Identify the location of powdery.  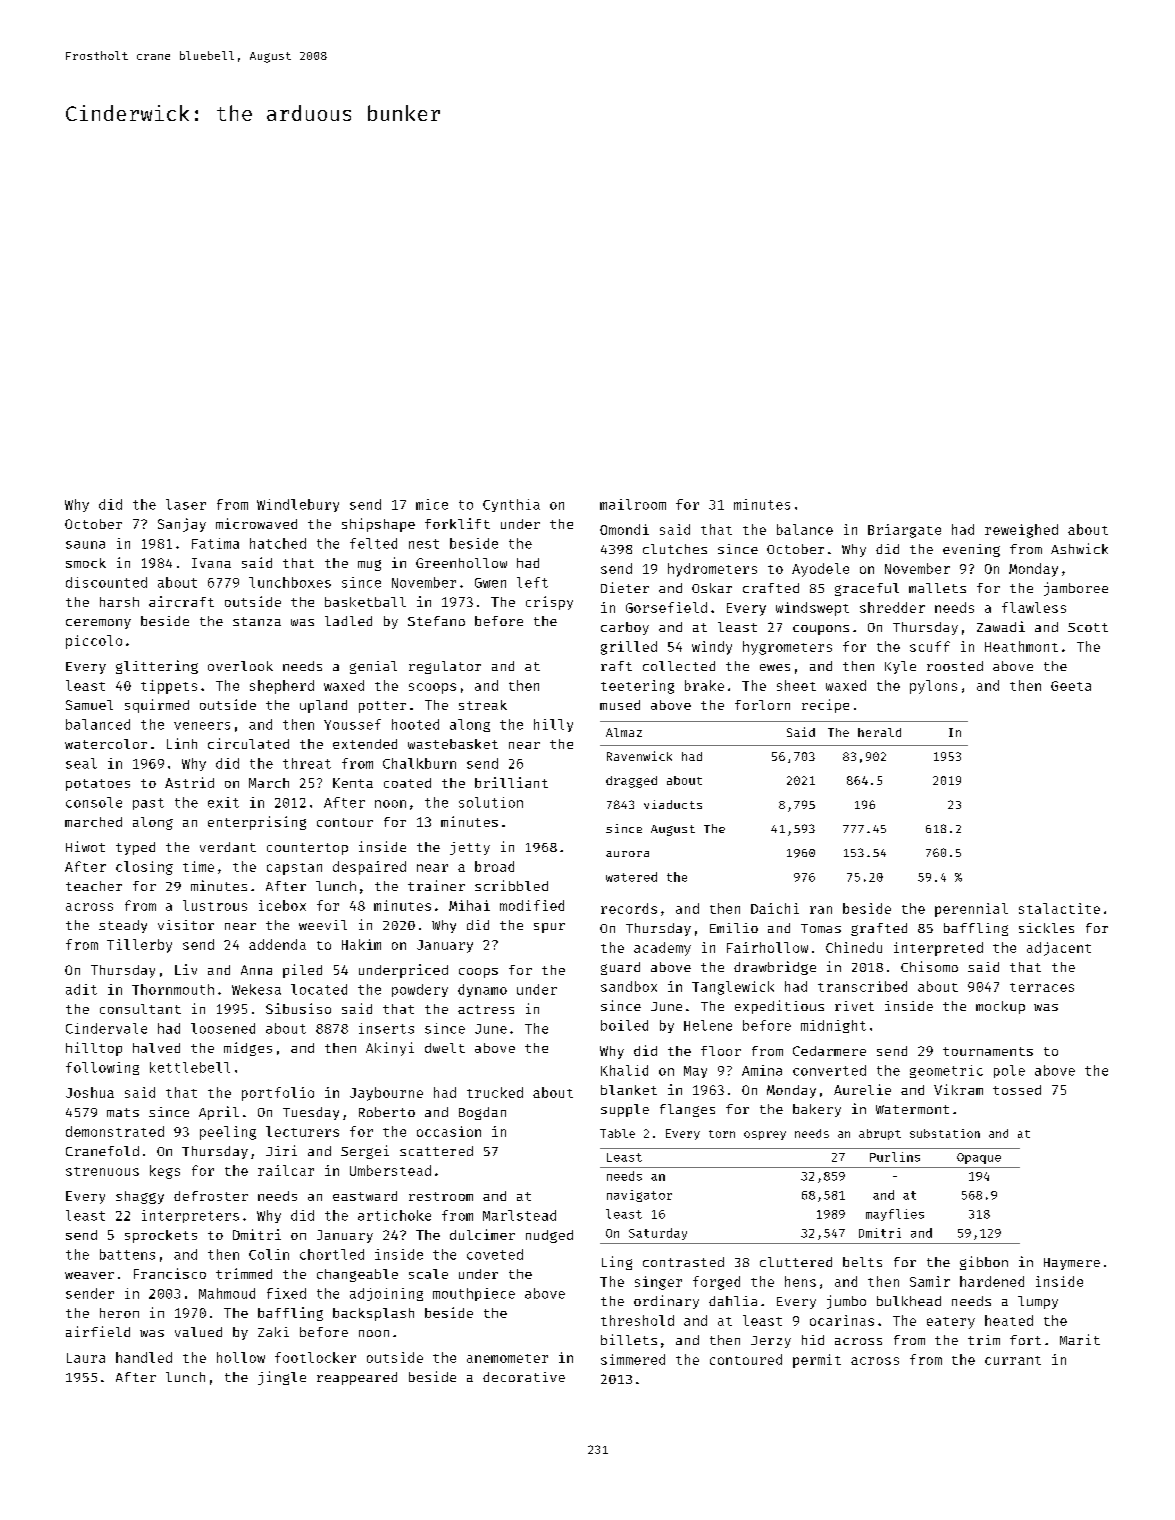
(420, 990).
